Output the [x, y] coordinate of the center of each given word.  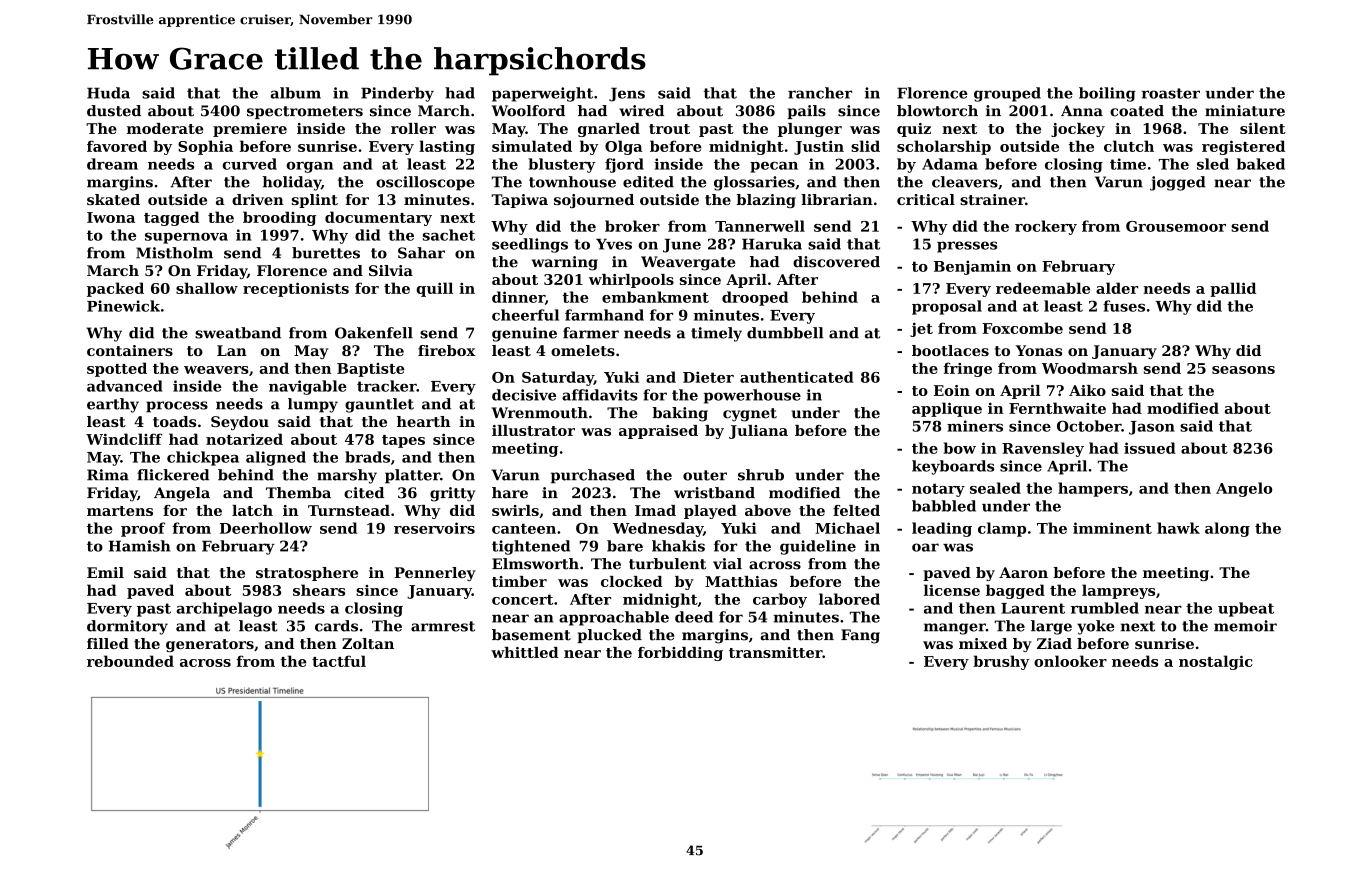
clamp [1002, 529]
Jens [627, 95]
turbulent [667, 564]
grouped [1007, 94]
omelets [583, 350]
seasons [1243, 370]
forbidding [680, 654]
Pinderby [397, 94]
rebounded [130, 661]
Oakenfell [374, 333]
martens [120, 511]
